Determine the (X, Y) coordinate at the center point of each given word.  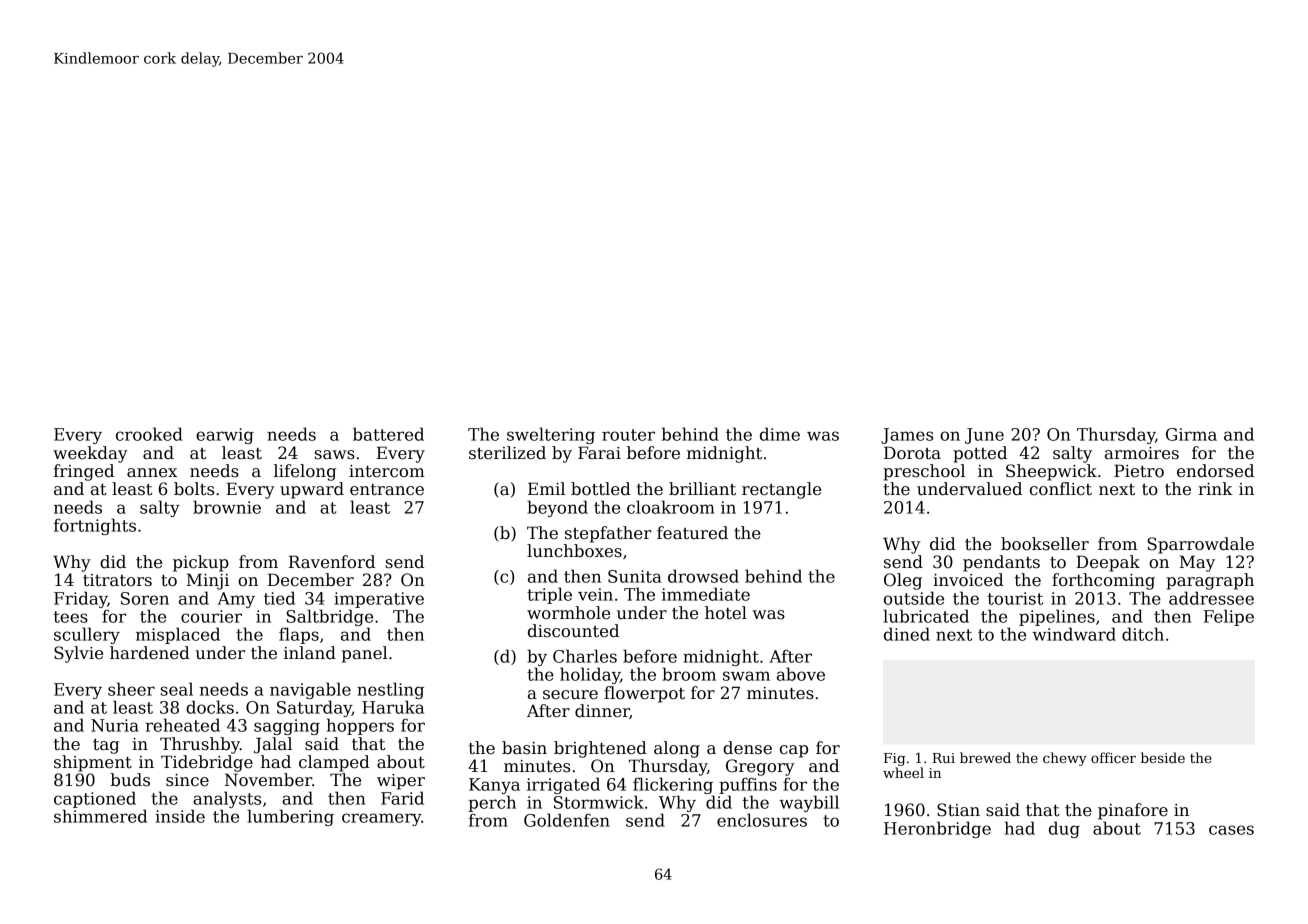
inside (180, 816)
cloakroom (671, 507)
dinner (602, 711)
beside (1163, 757)
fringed (84, 472)
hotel (726, 613)
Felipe (1229, 617)
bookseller (1045, 544)
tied (279, 598)
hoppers (360, 726)
